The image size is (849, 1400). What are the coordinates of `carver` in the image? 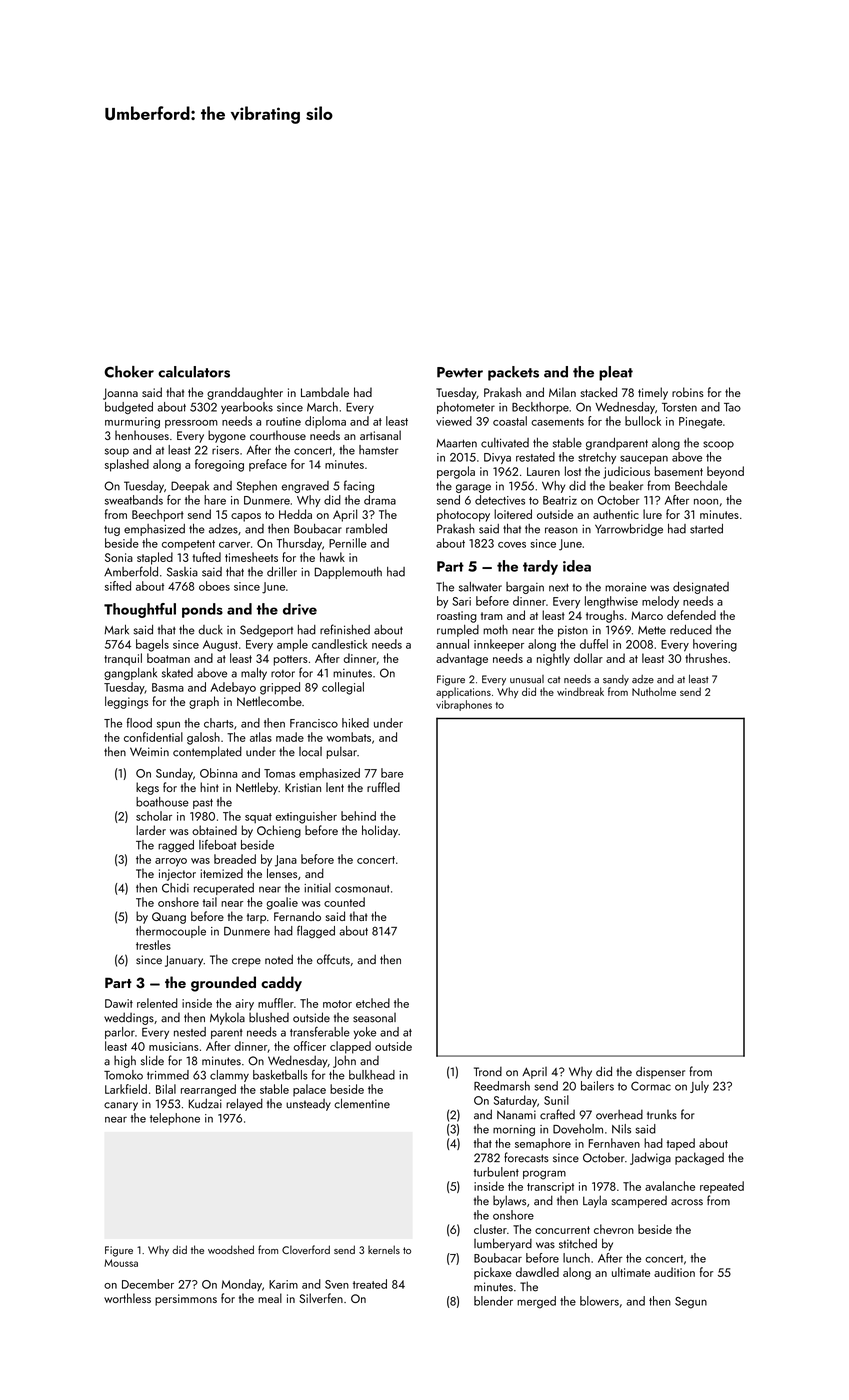 It's located at (234, 545).
